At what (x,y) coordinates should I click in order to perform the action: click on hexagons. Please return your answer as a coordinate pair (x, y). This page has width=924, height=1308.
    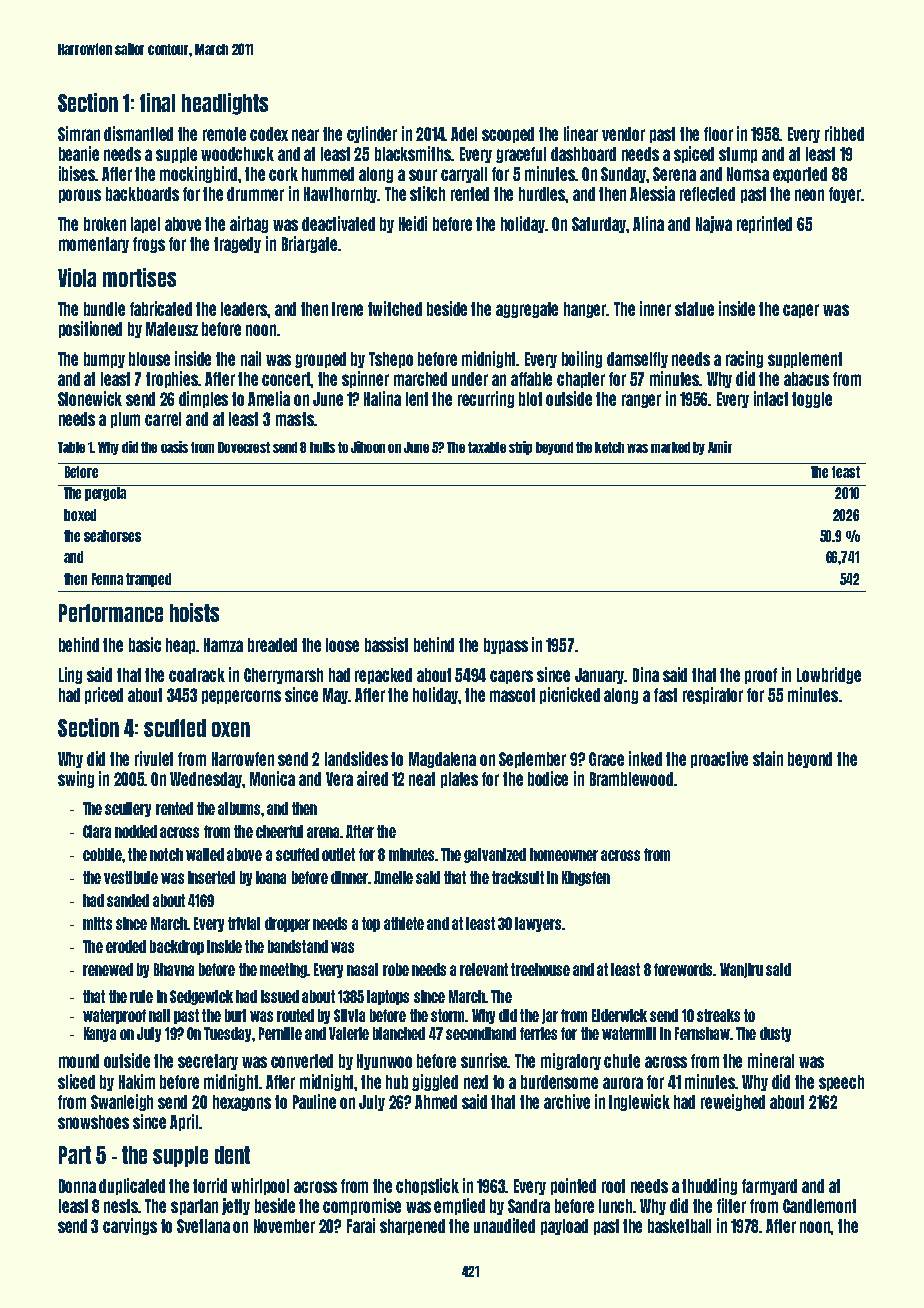
    Looking at the image, I should click on (242, 1103).
